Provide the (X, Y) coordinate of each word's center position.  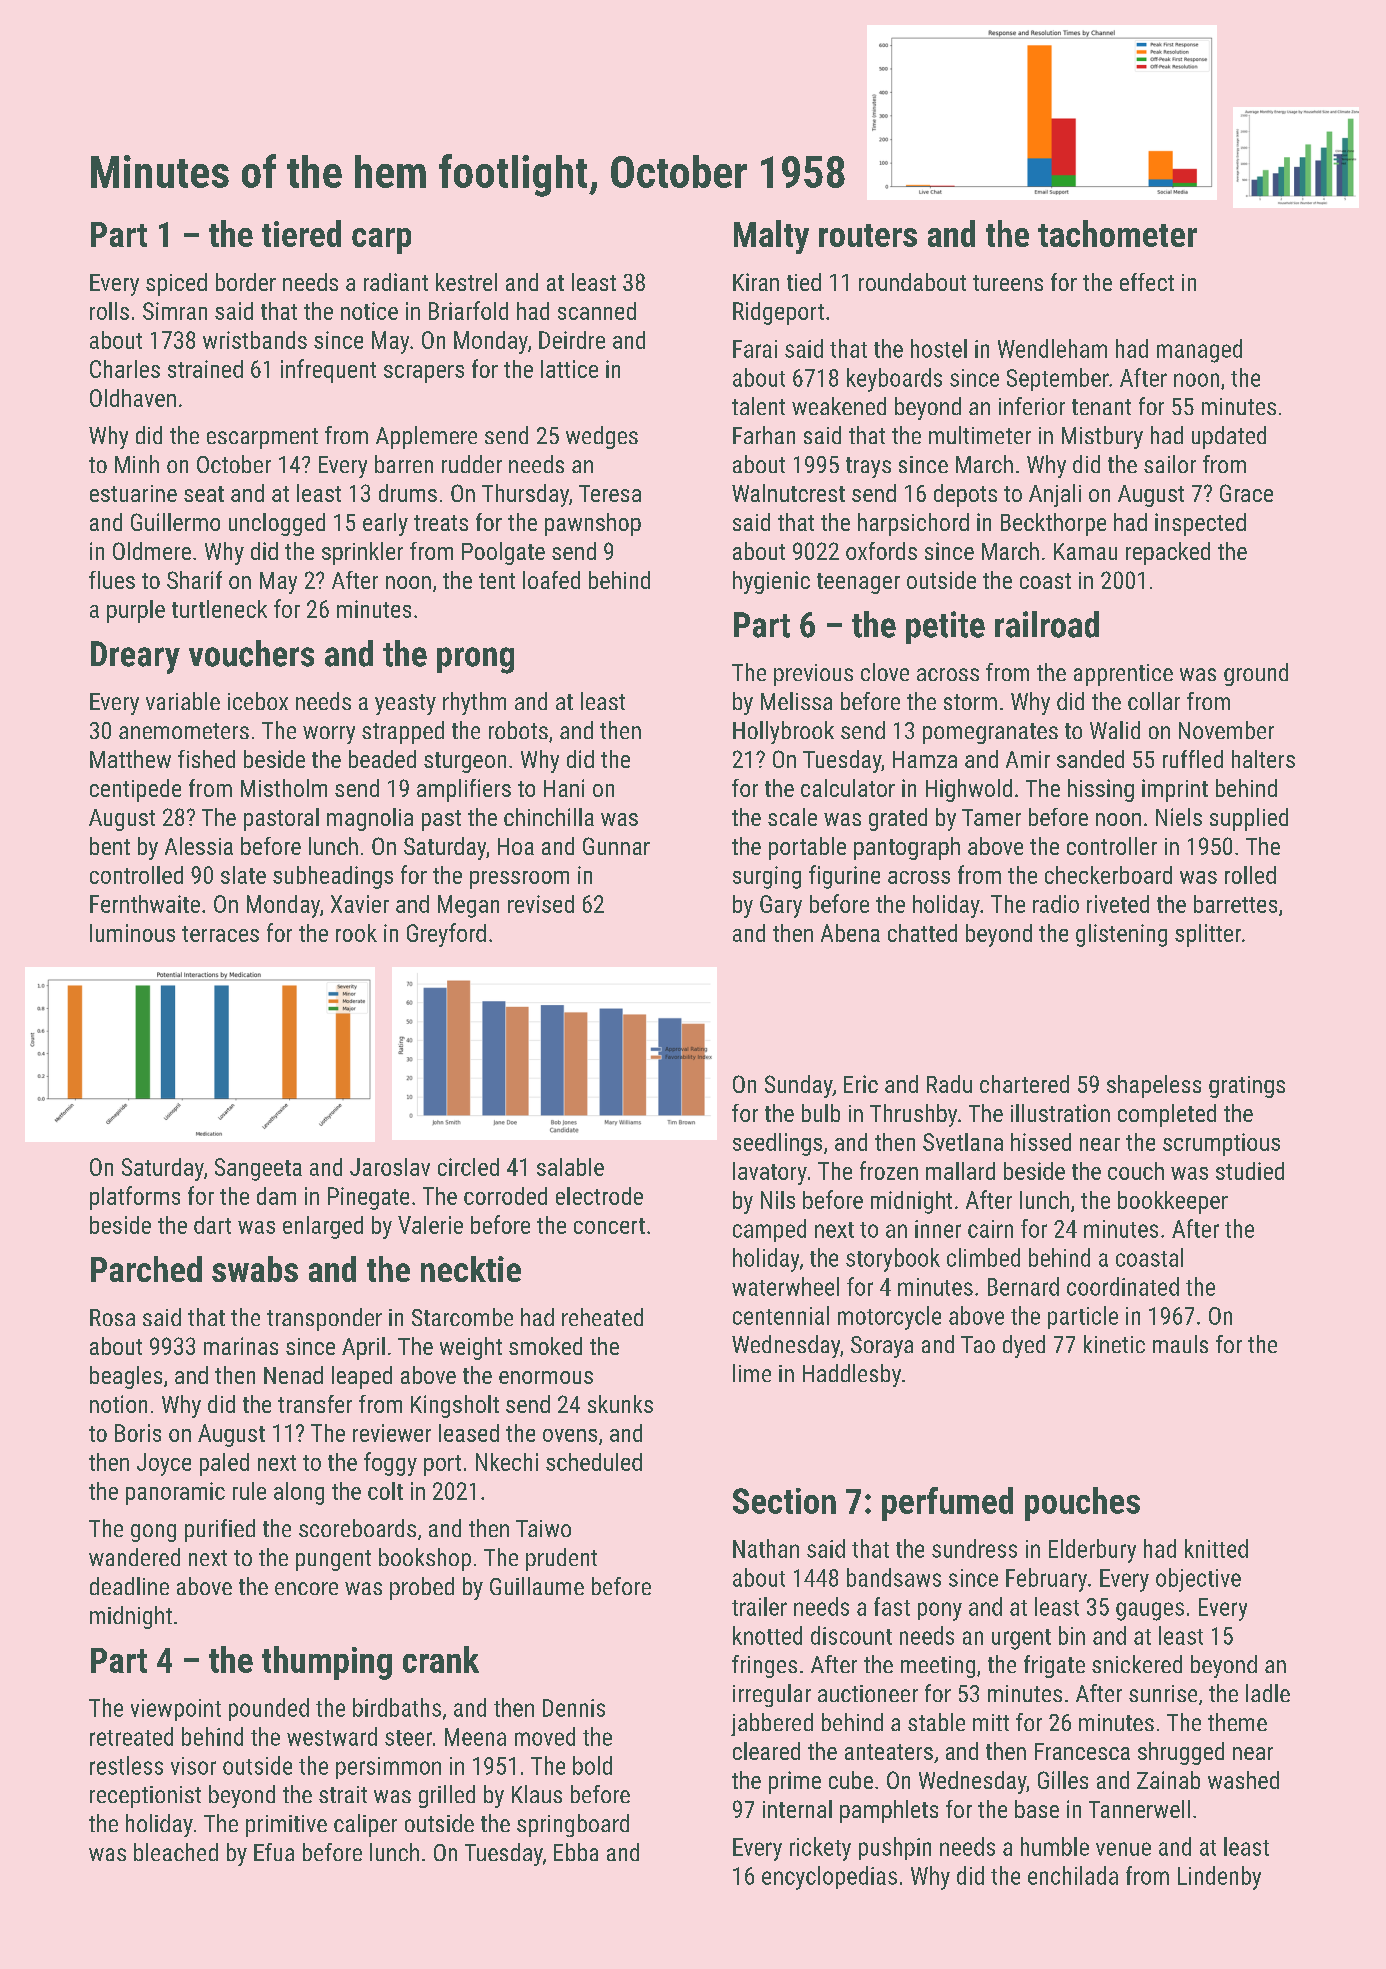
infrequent (328, 371)
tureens (1008, 283)
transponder (324, 1319)
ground (1256, 674)
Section (784, 1501)
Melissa (796, 701)
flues (112, 580)
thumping (327, 1663)
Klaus (537, 1794)
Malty (771, 237)
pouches (1082, 1504)
